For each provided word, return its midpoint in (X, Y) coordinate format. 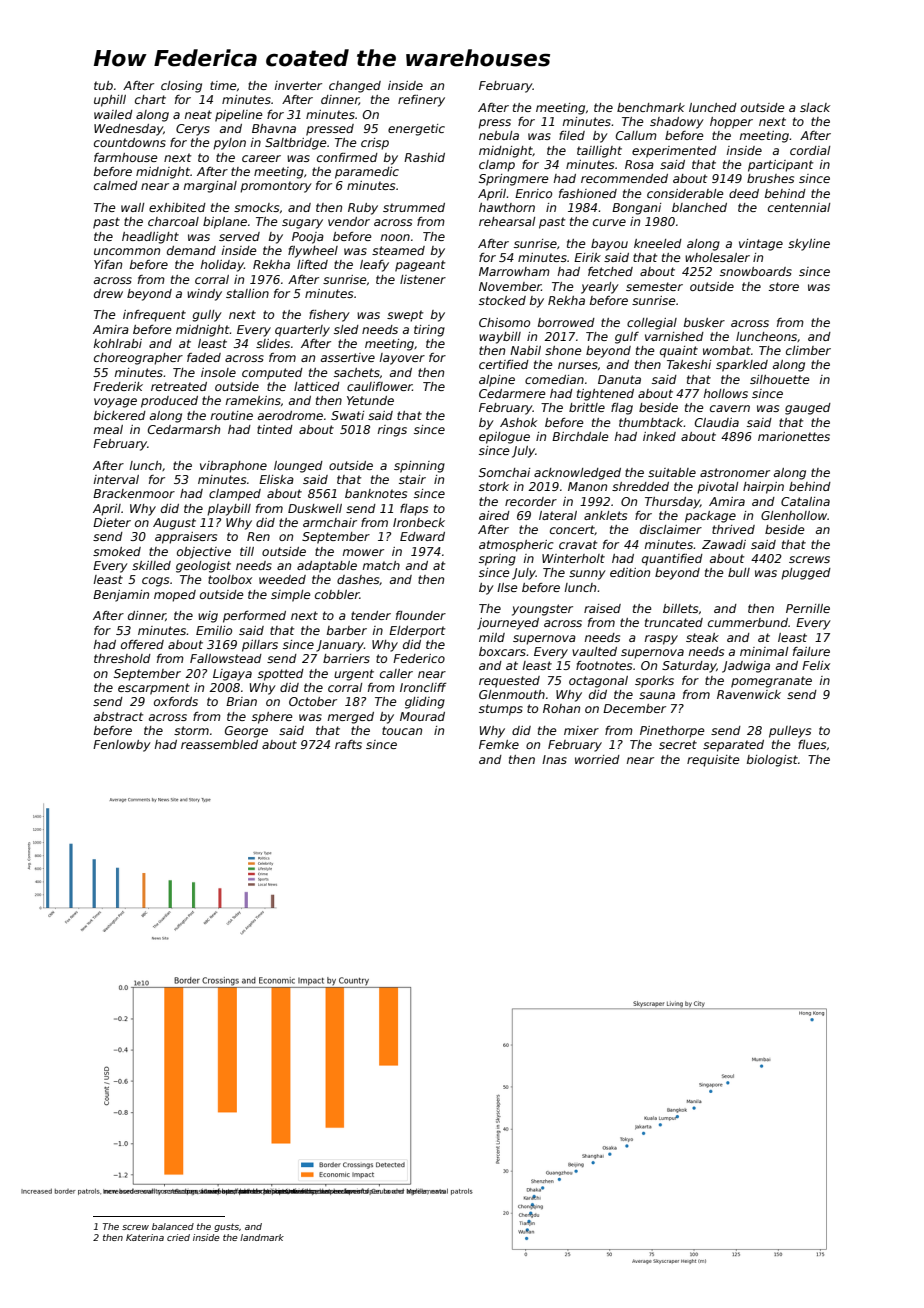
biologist (772, 761)
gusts (226, 1227)
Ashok (518, 422)
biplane (225, 223)
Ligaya (232, 675)
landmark (262, 1237)
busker (704, 322)
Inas (554, 759)
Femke (499, 744)
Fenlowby (122, 746)
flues (812, 744)
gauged (808, 409)
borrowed (566, 322)
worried (597, 759)
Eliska (276, 479)
